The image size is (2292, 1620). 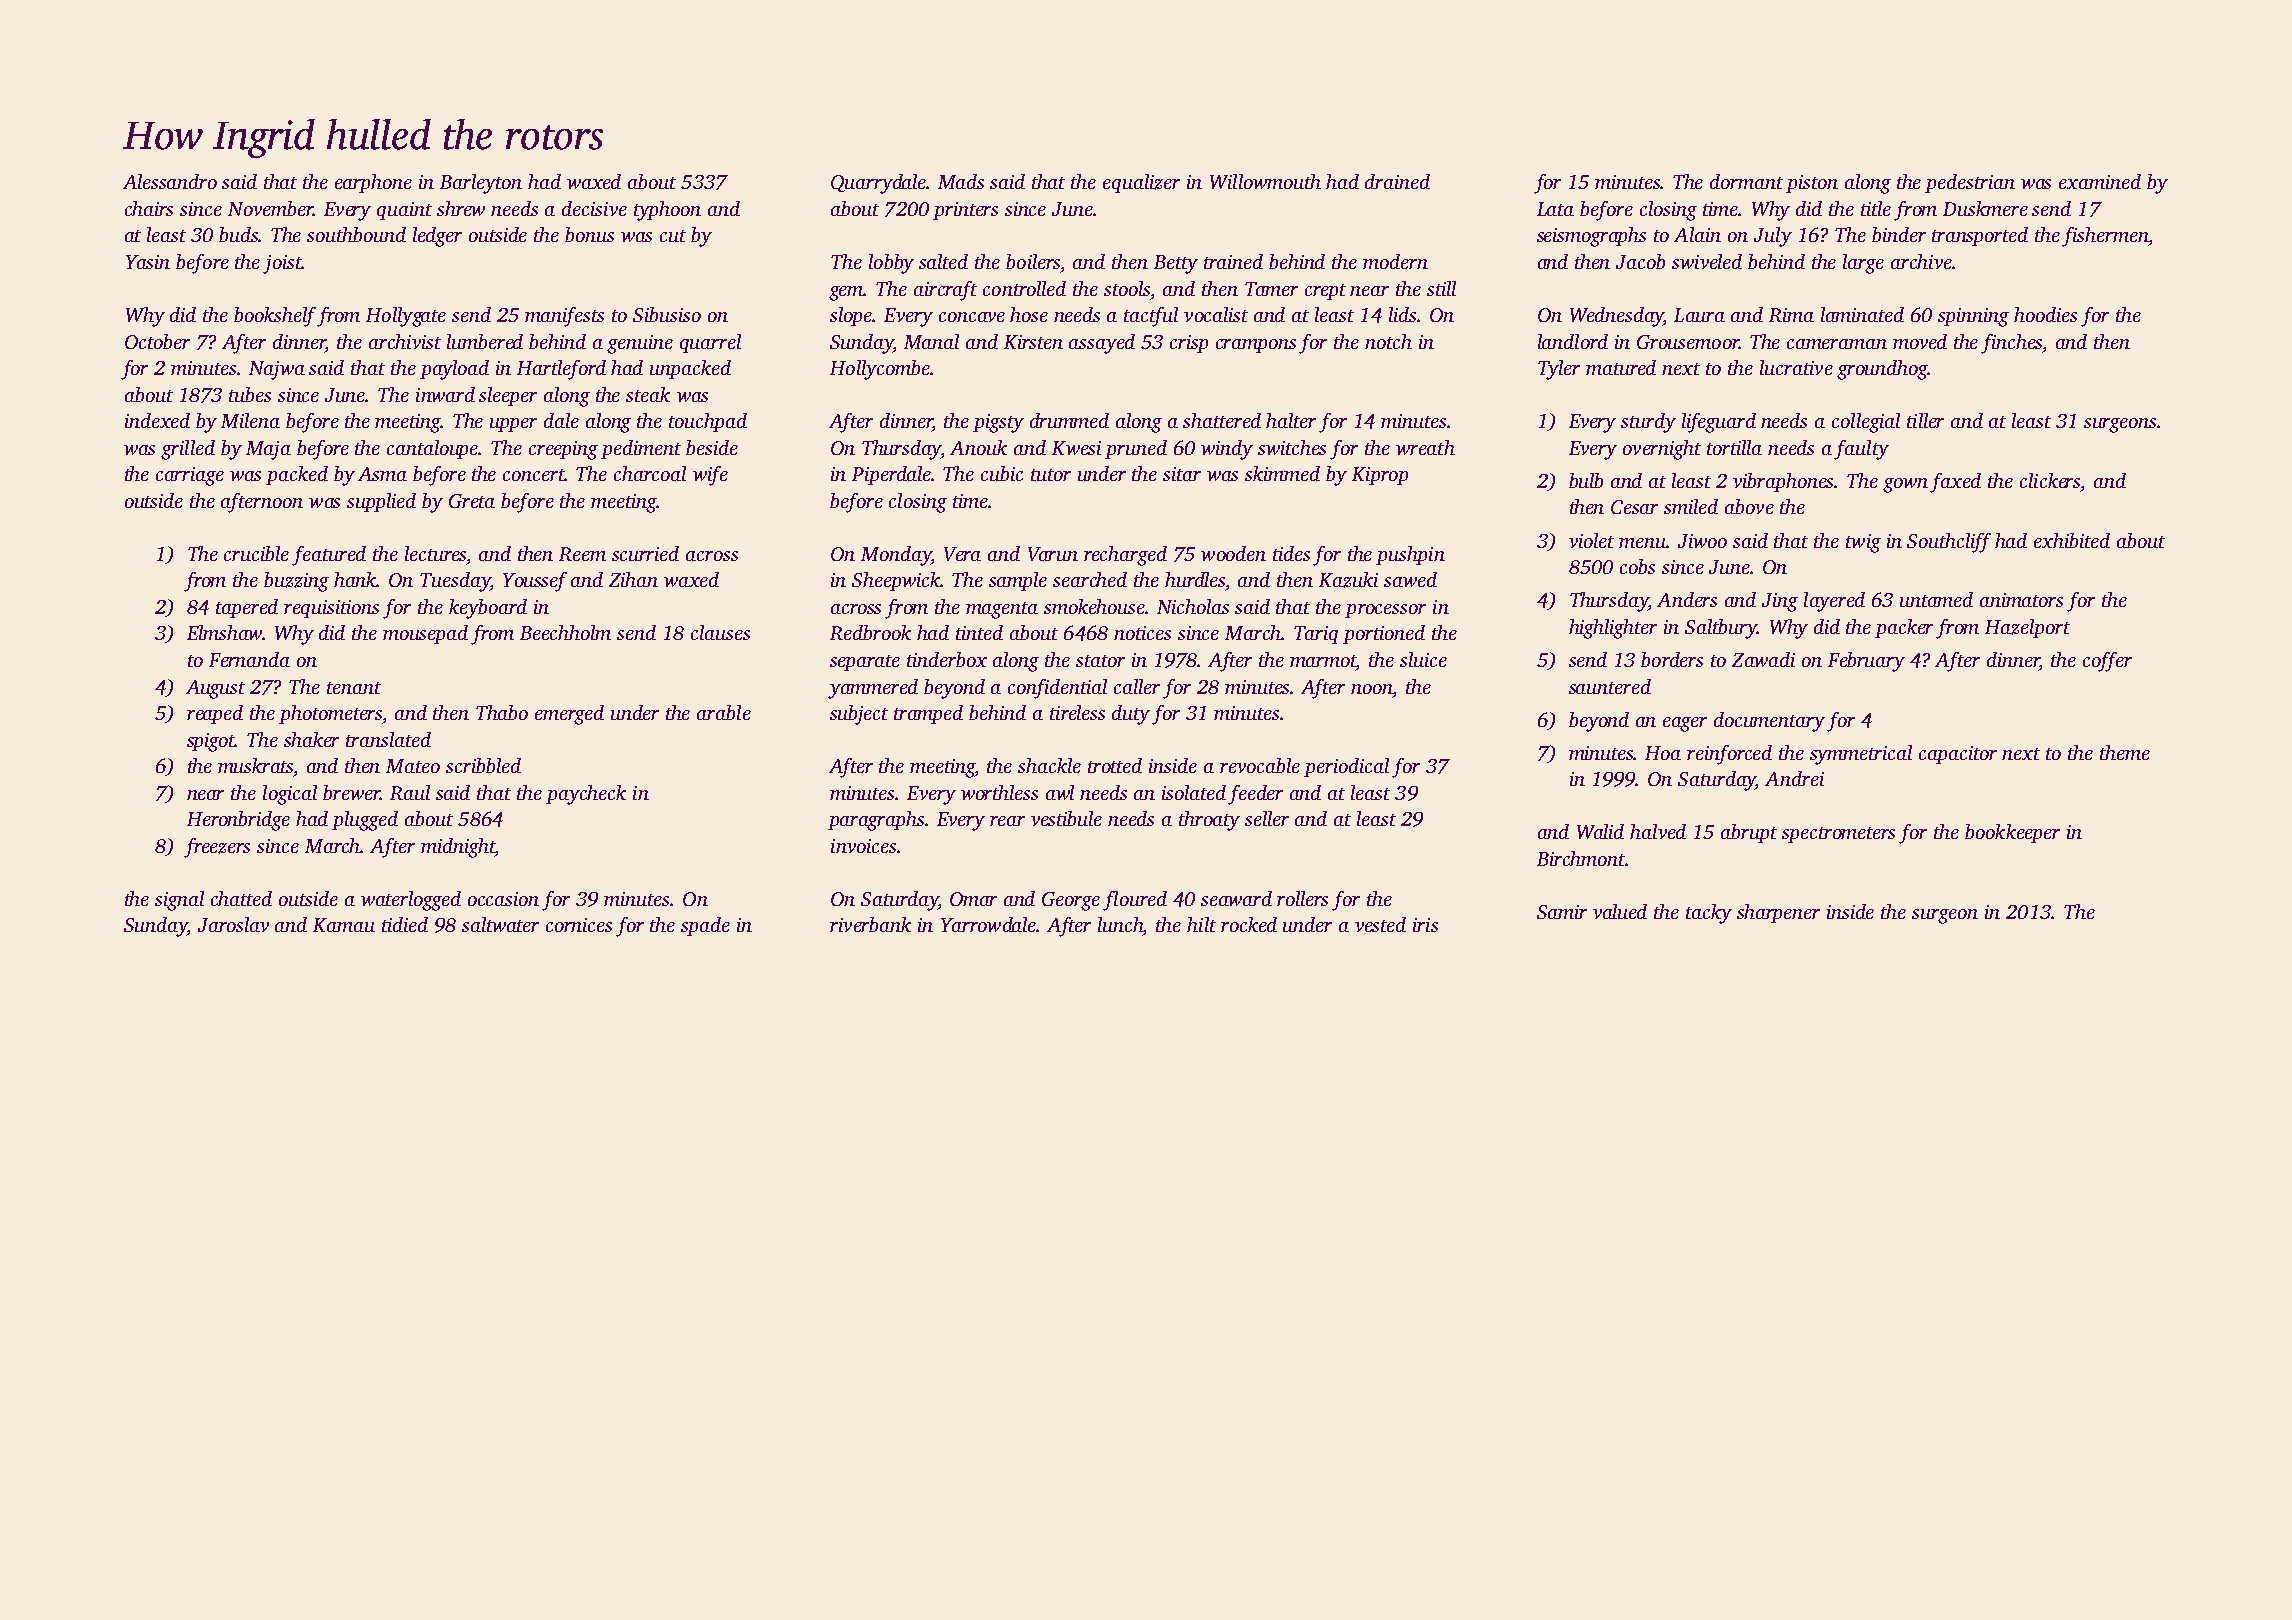 I want to click on Jaroslav, so click(x=233, y=924).
